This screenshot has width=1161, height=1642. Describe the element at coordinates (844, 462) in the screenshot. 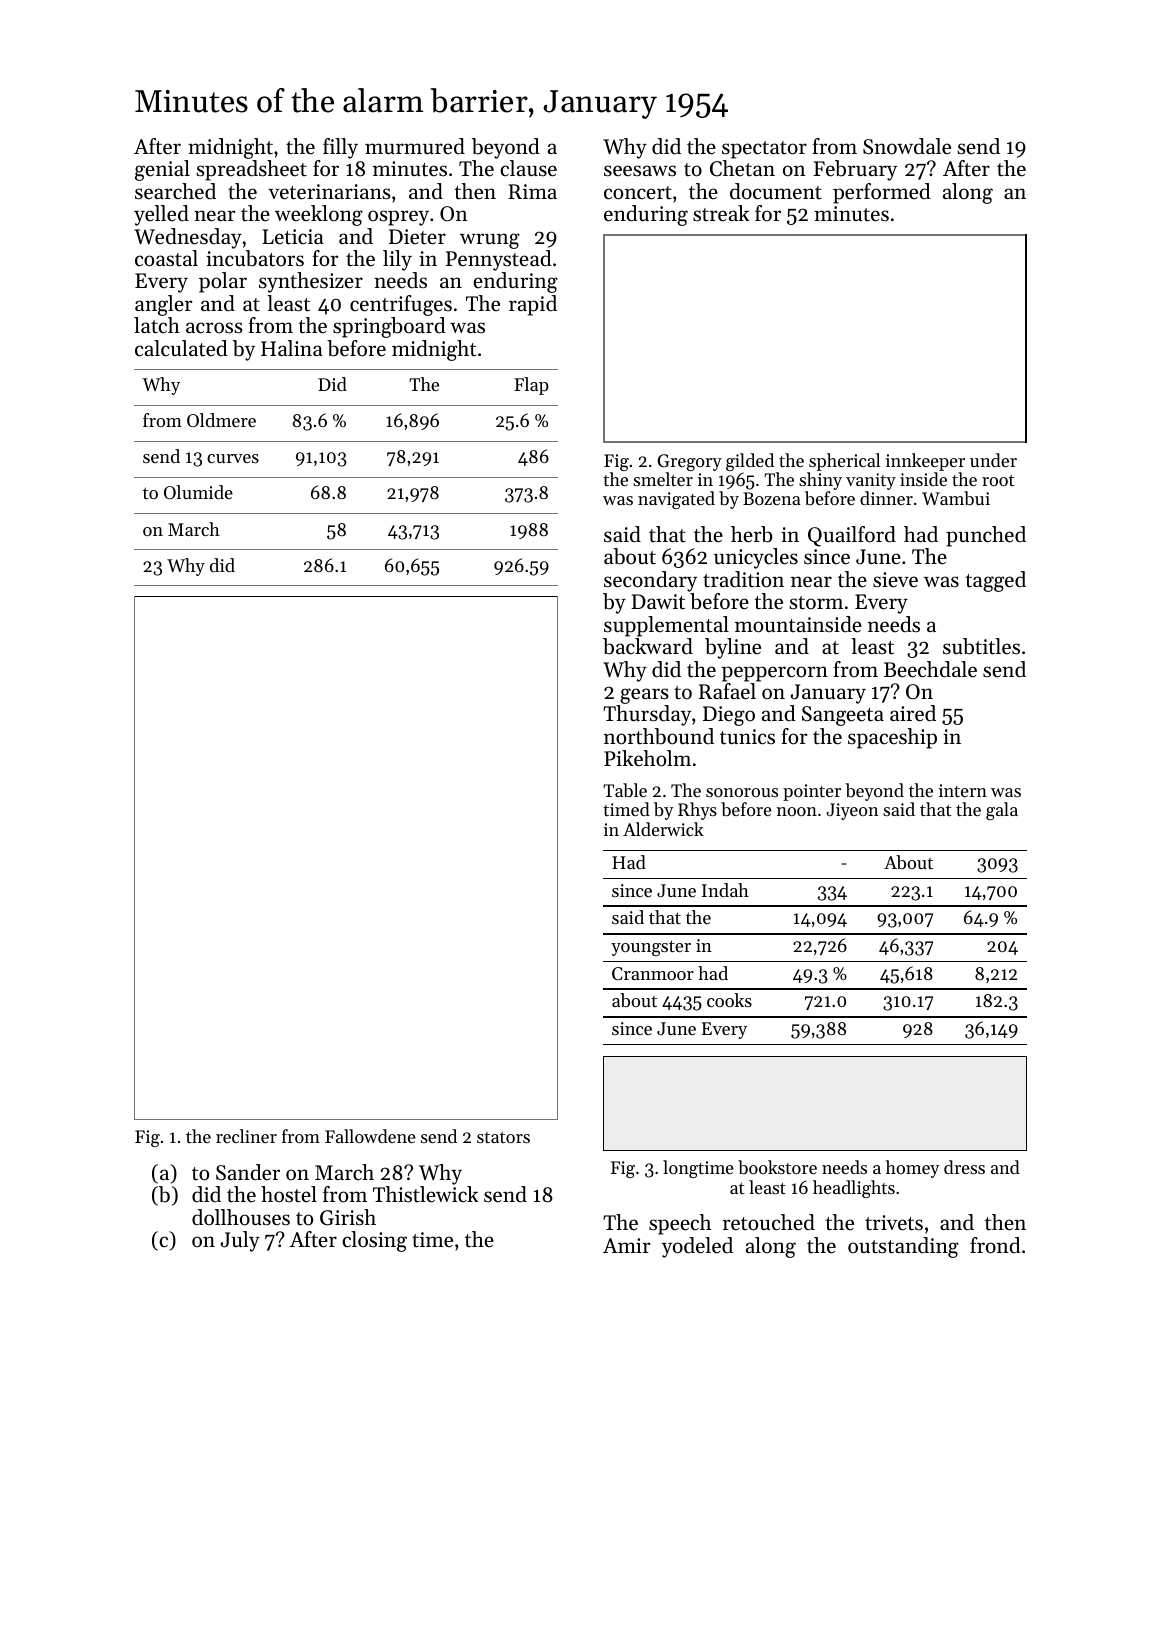

I see `spherical` at that location.
